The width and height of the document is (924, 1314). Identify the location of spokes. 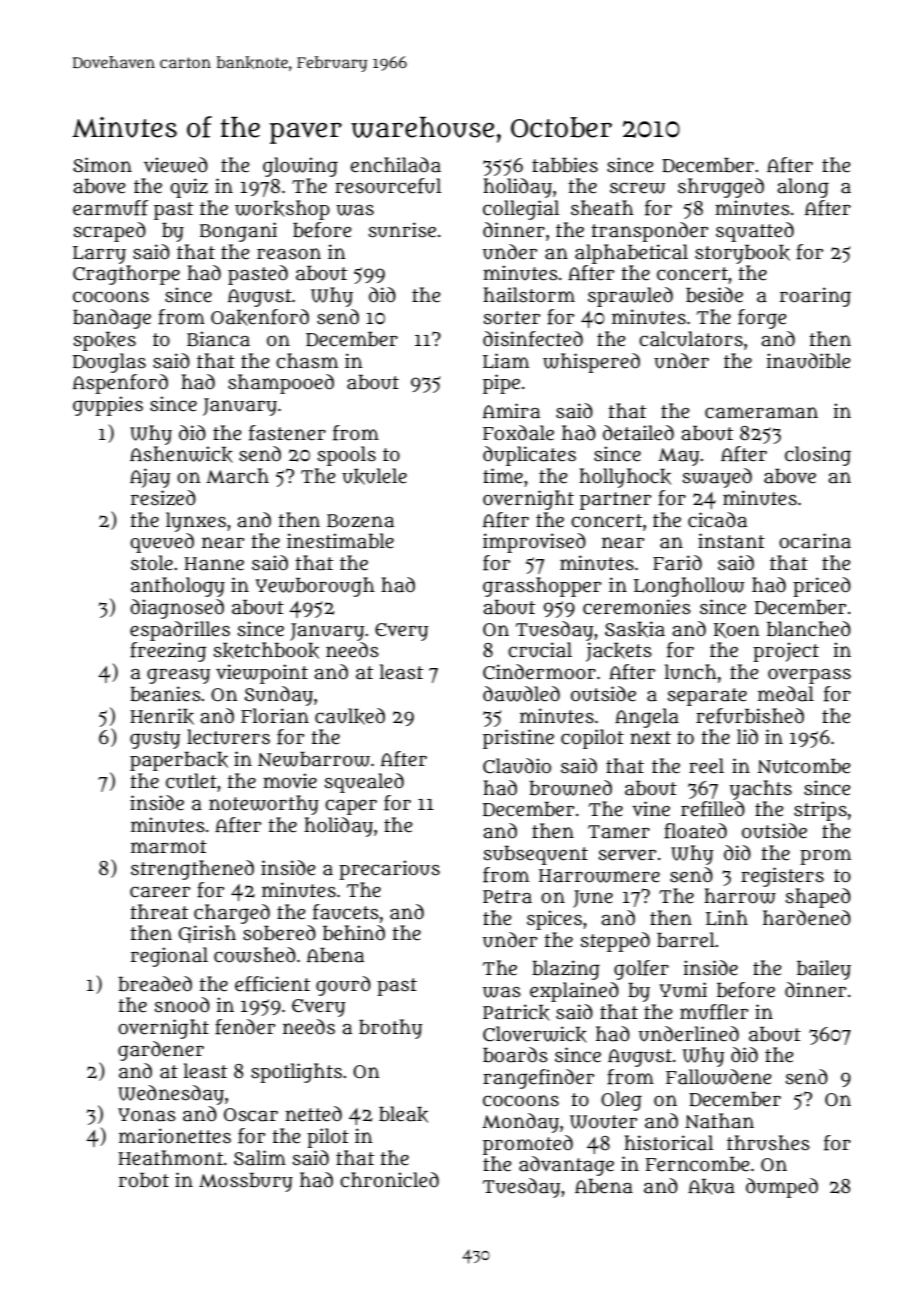
(105, 341).
